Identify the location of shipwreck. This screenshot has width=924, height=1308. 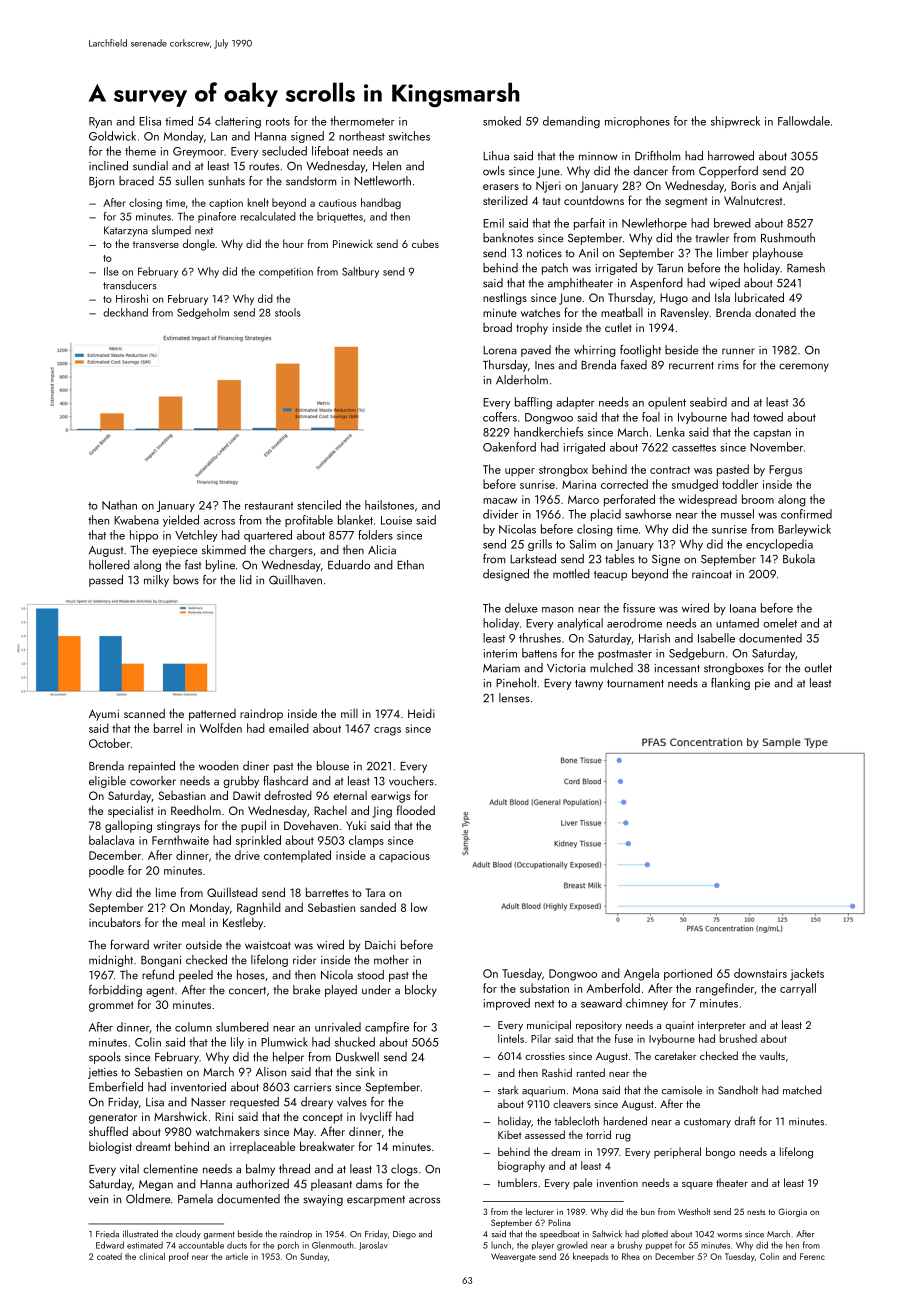
(735, 122).
